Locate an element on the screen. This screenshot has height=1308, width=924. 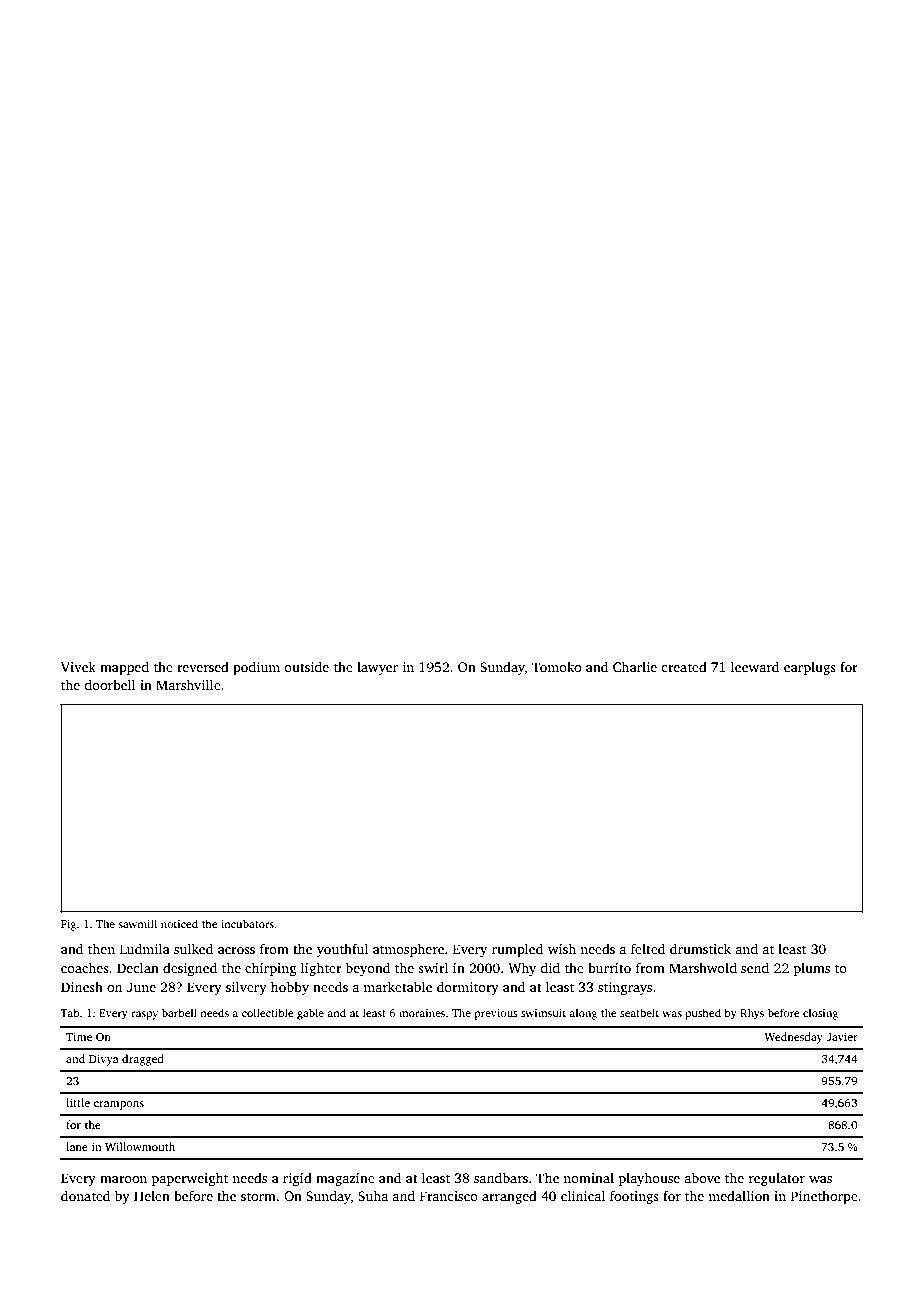
paperweight is located at coordinates (190, 1179).
